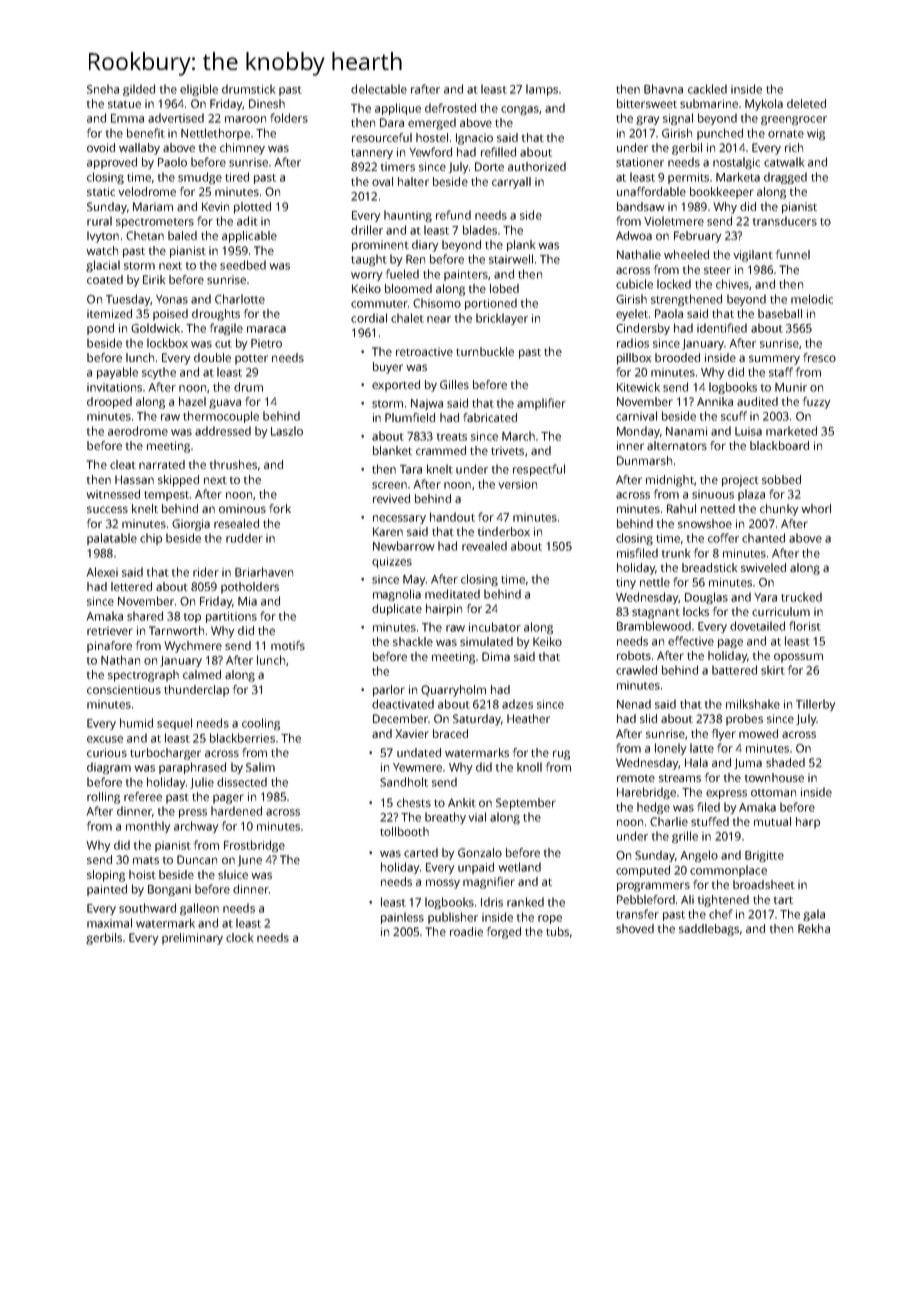  Describe the element at coordinates (542, 90) in the screenshot. I see `lamps` at that location.
